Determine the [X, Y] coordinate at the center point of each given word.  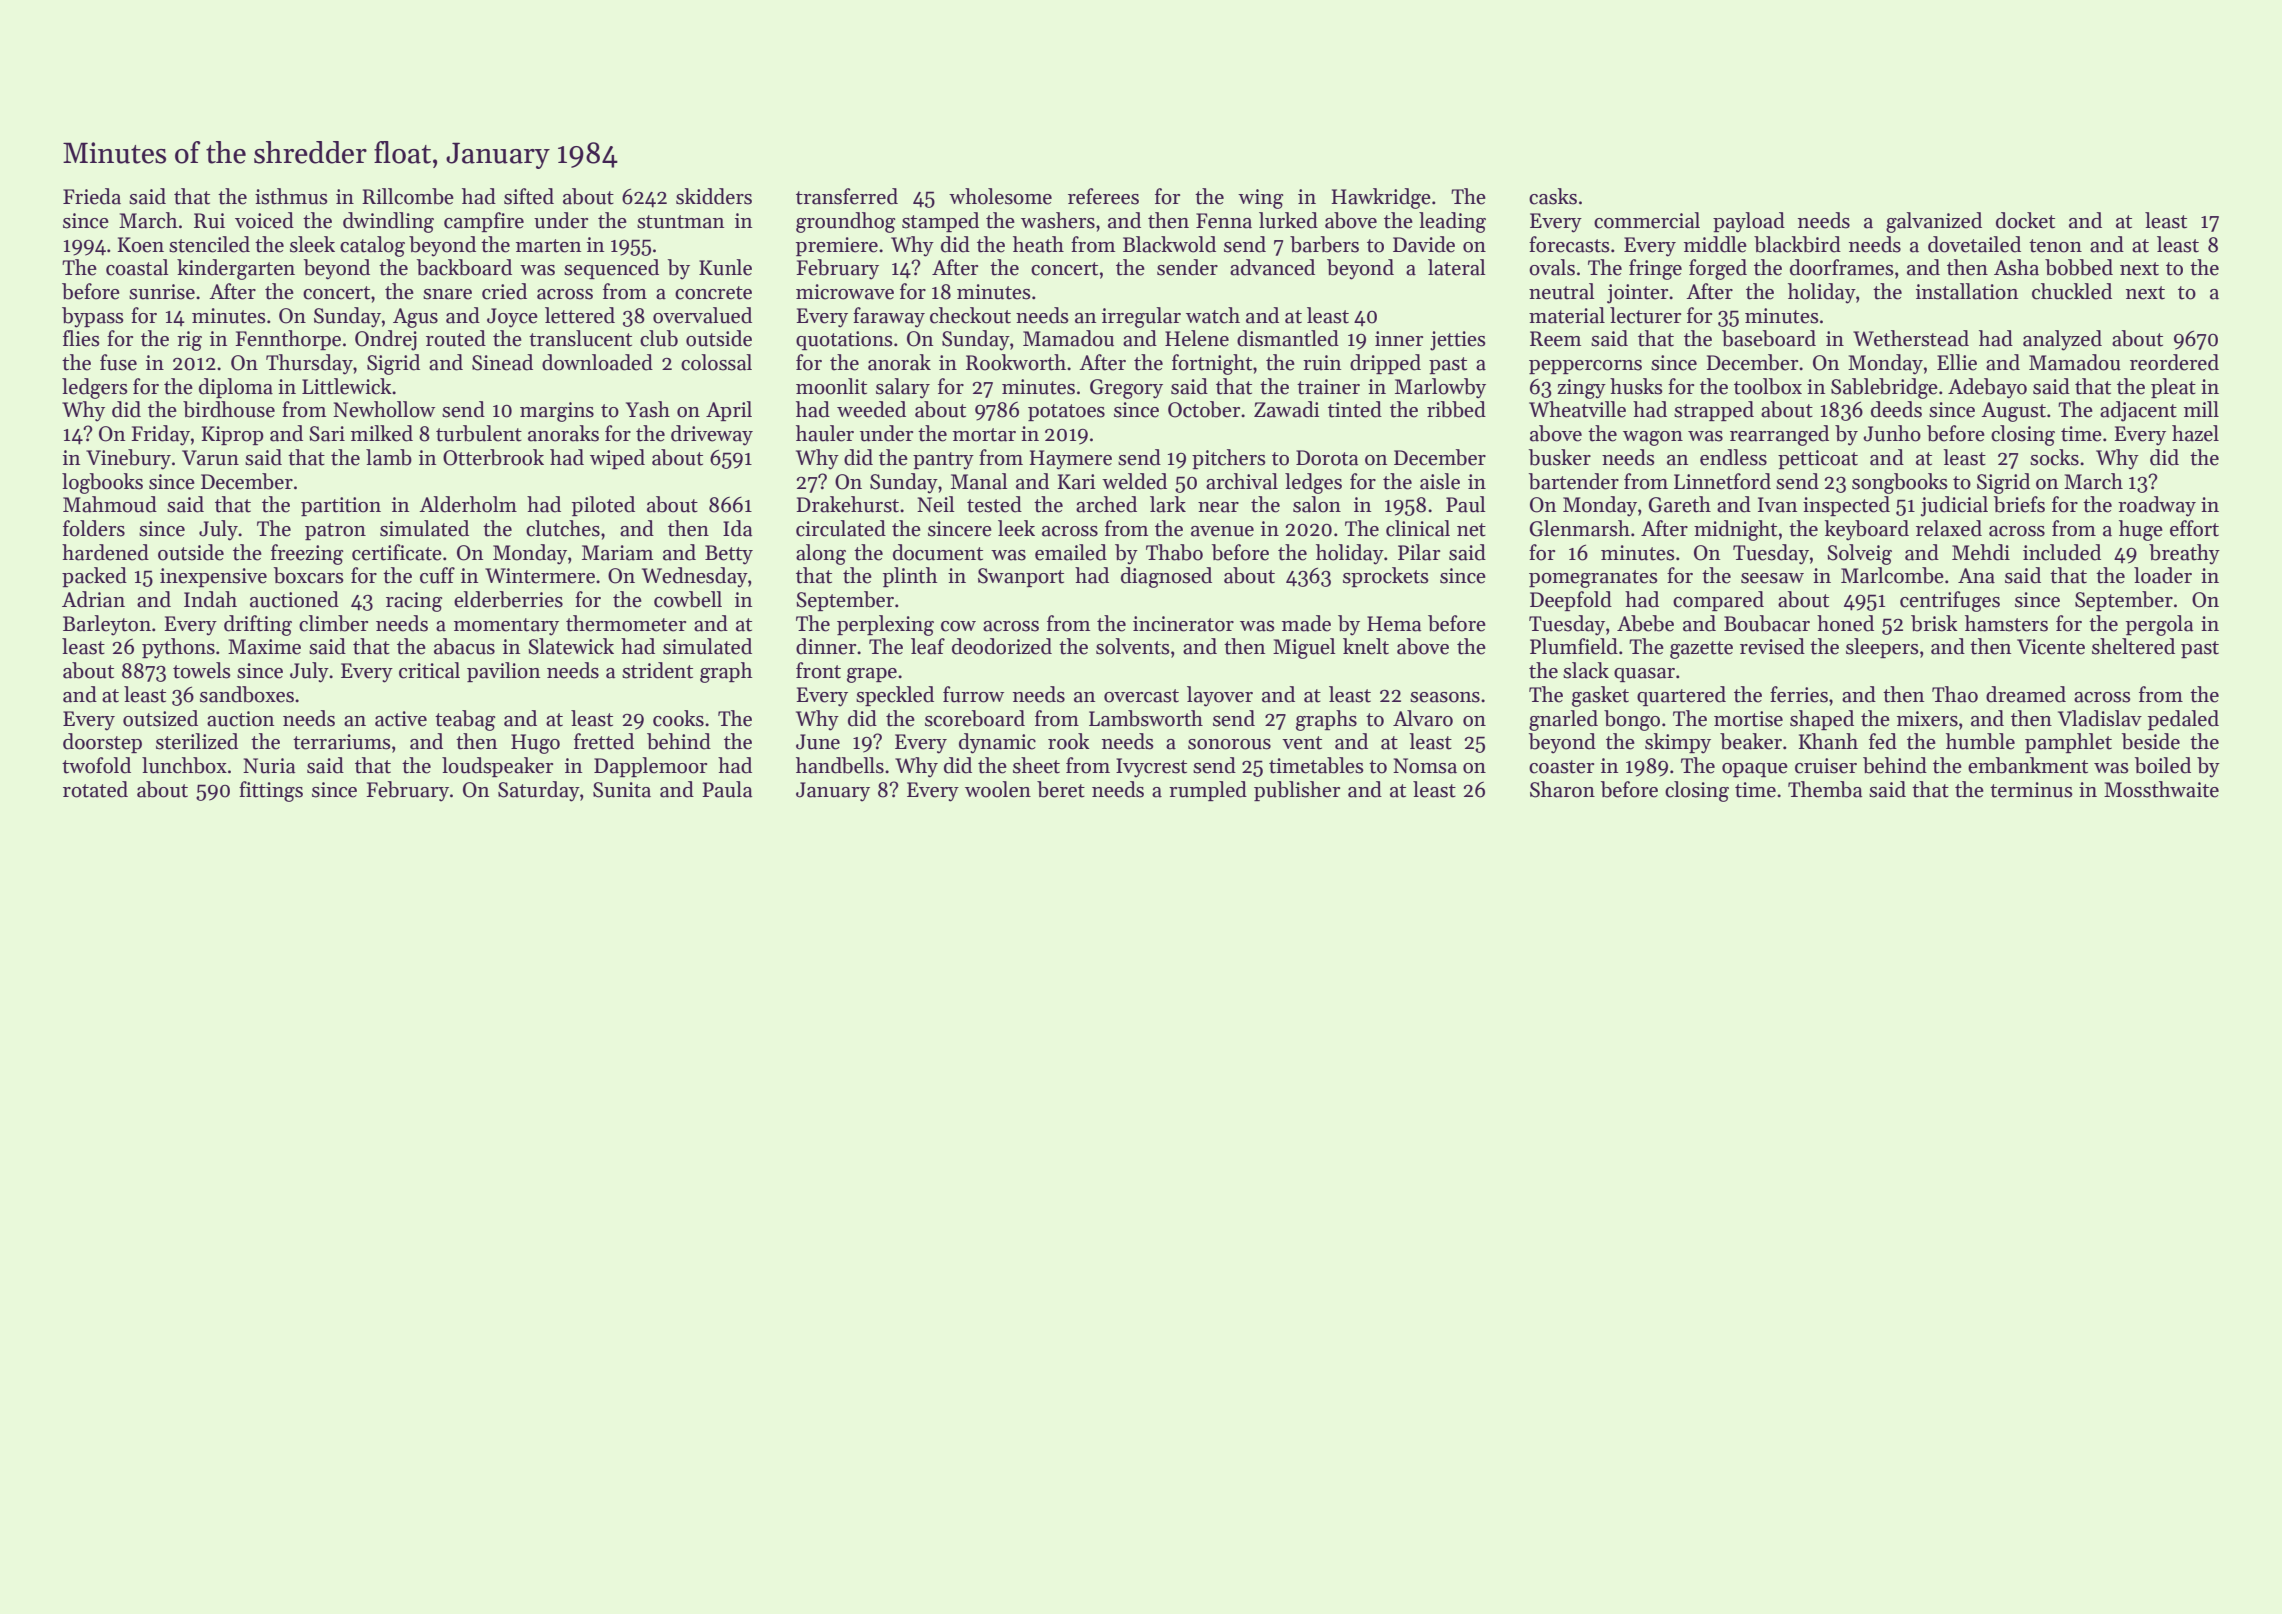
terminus [2031, 790]
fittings [271, 791]
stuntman [680, 222]
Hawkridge [1381, 198]
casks [1553, 196]
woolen [998, 789]
